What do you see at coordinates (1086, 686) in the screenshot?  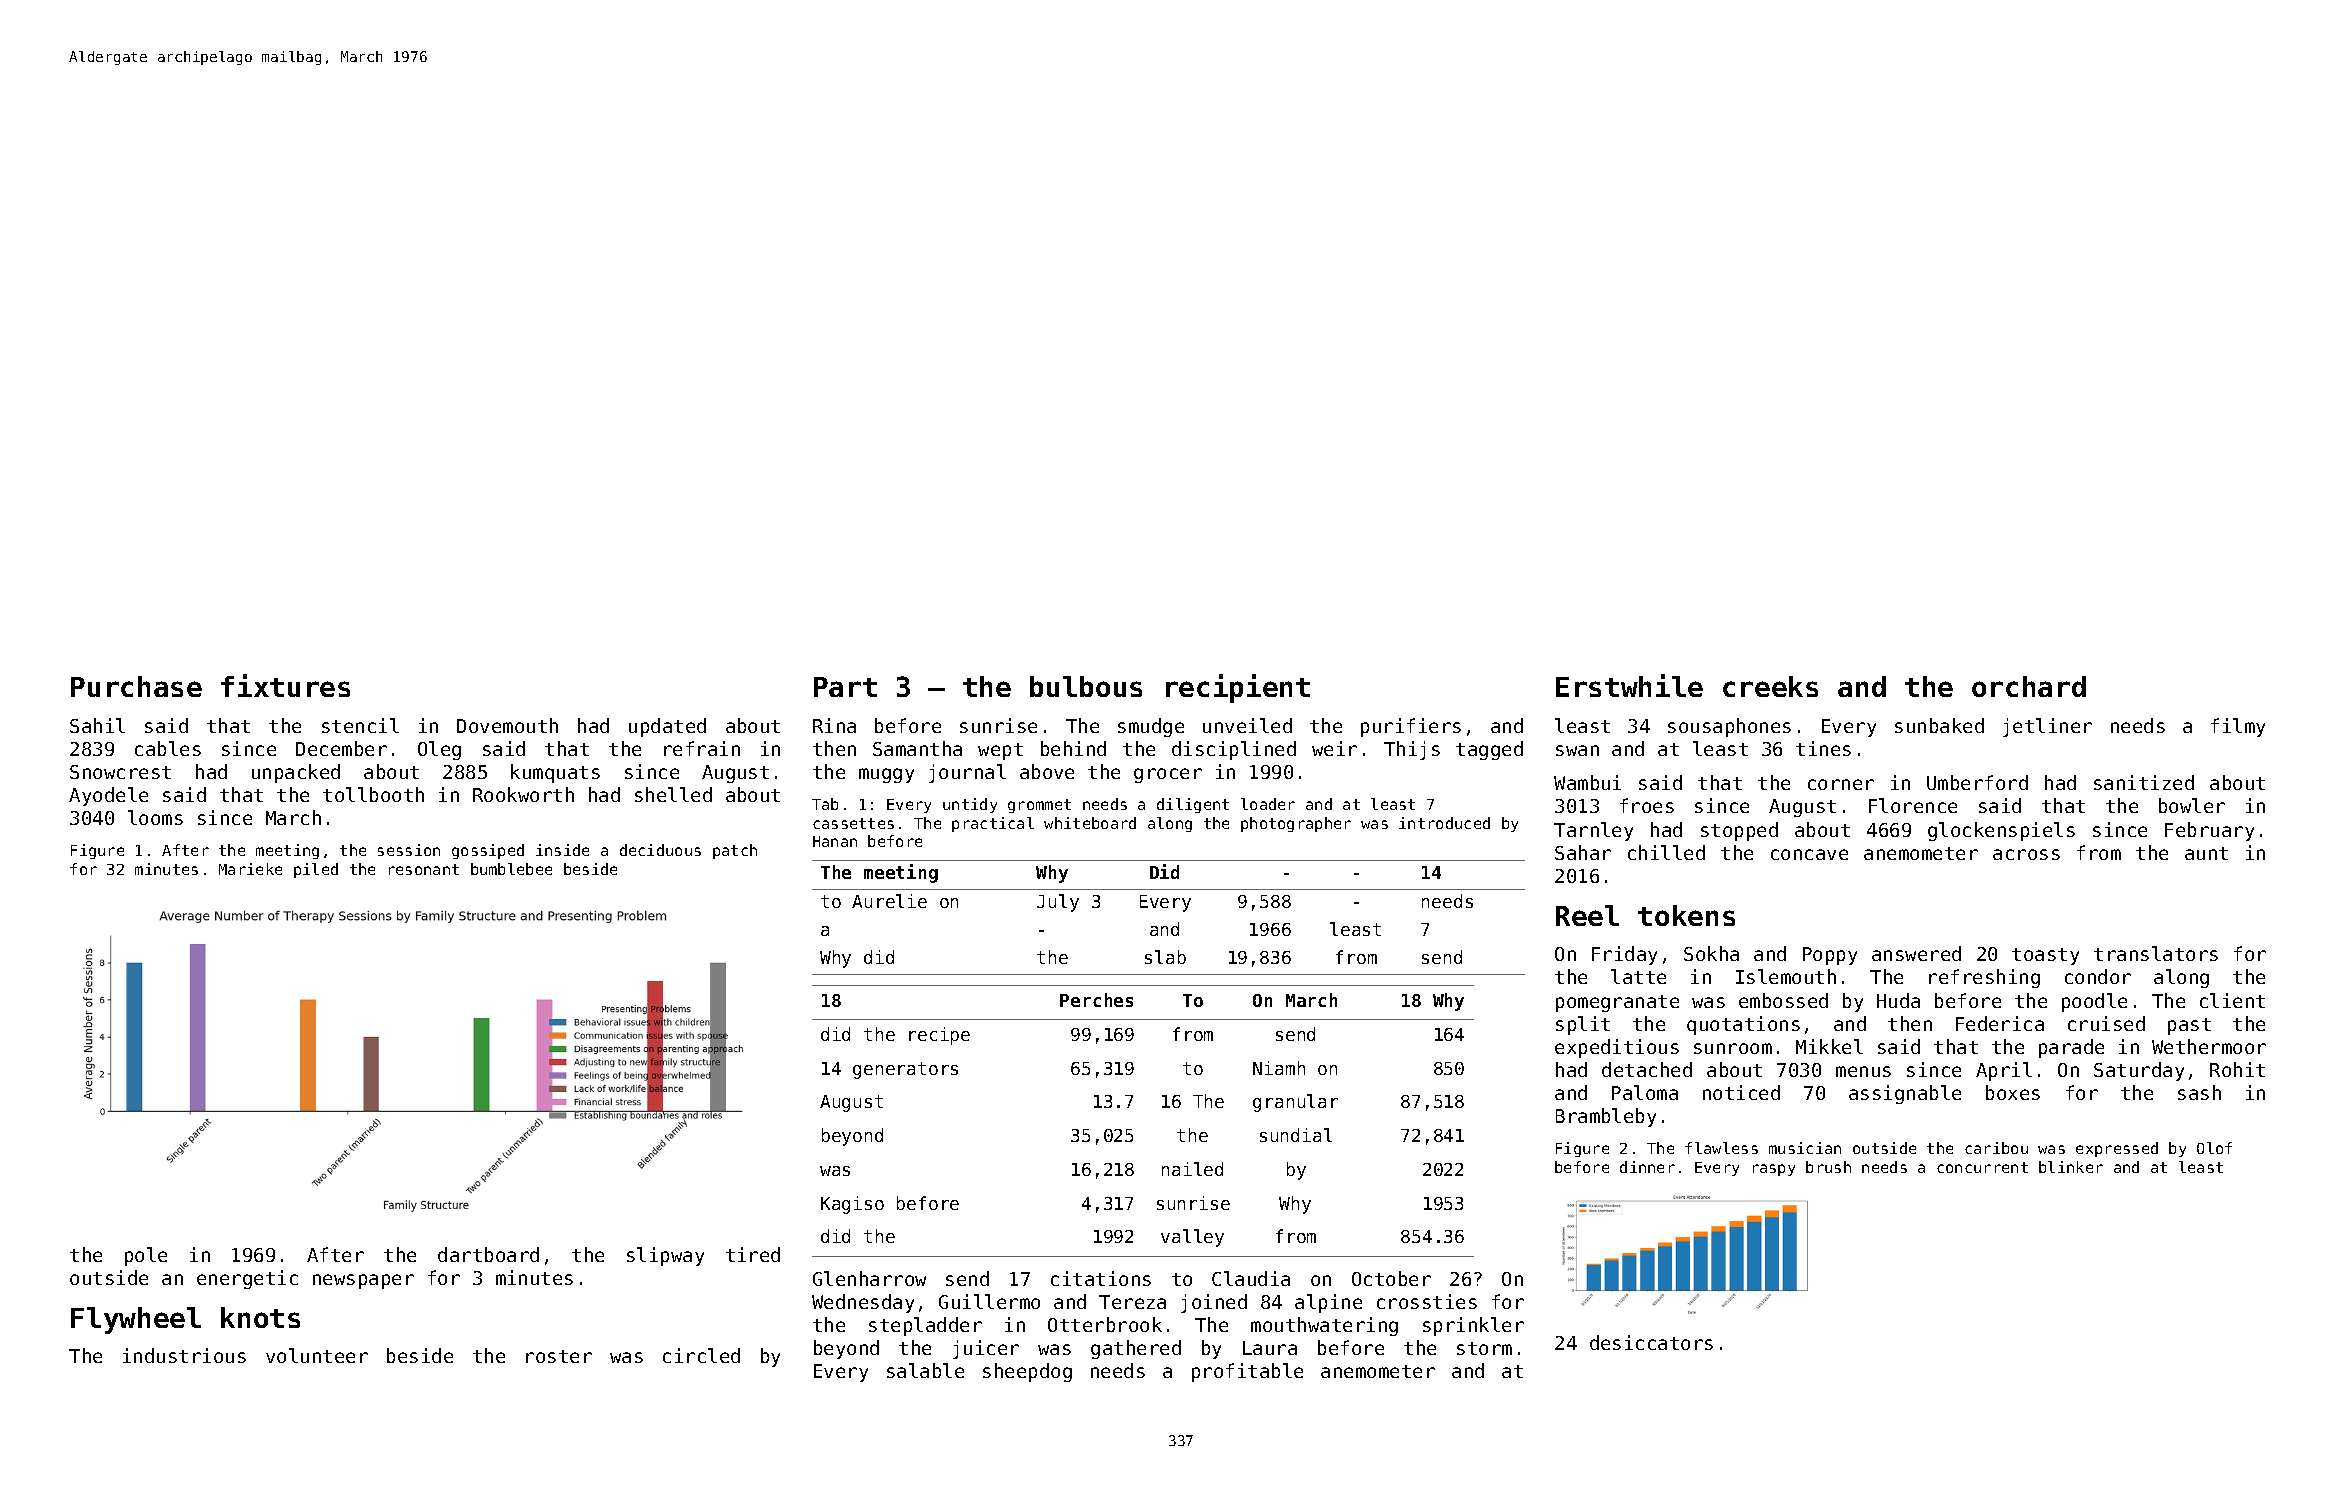 I see `bulbous` at bounding box center [1086, 686].
